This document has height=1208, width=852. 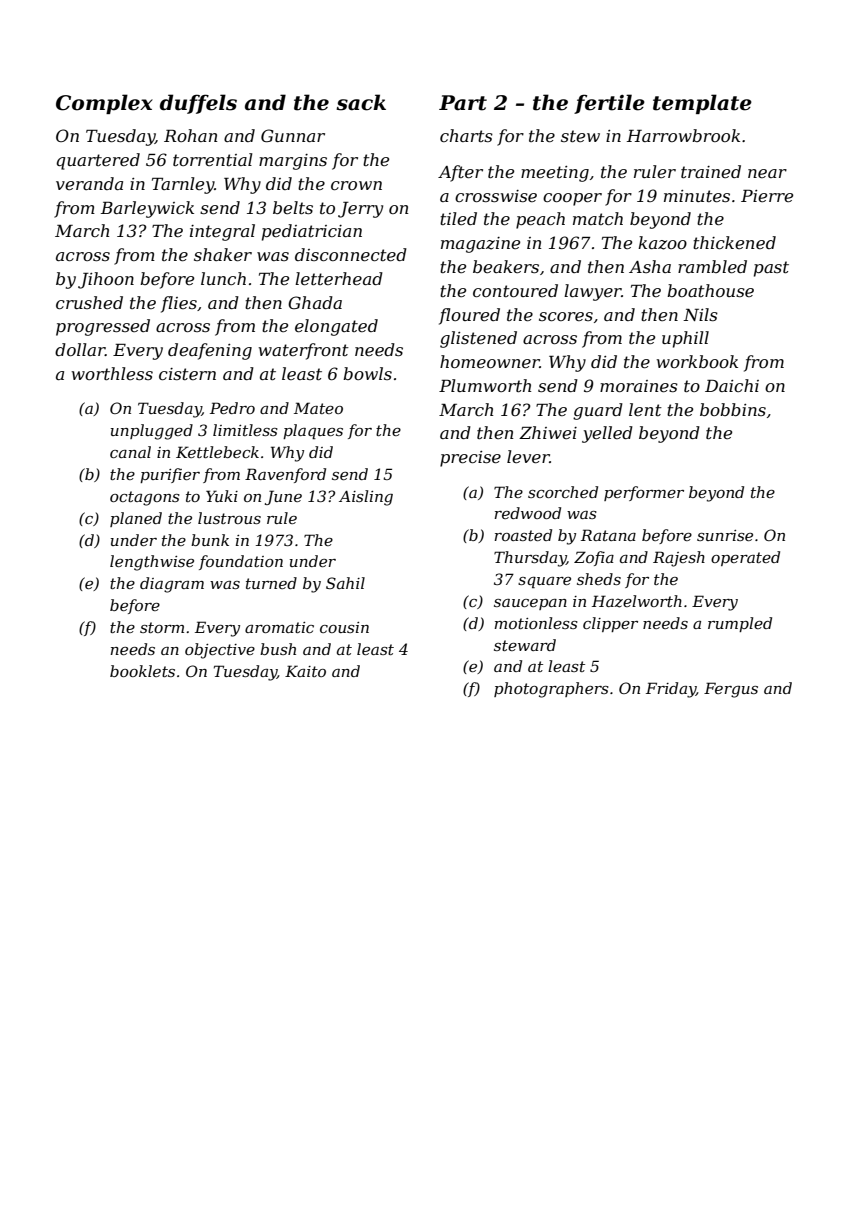 I want to click on booklets, so click(x=142, y=671).
